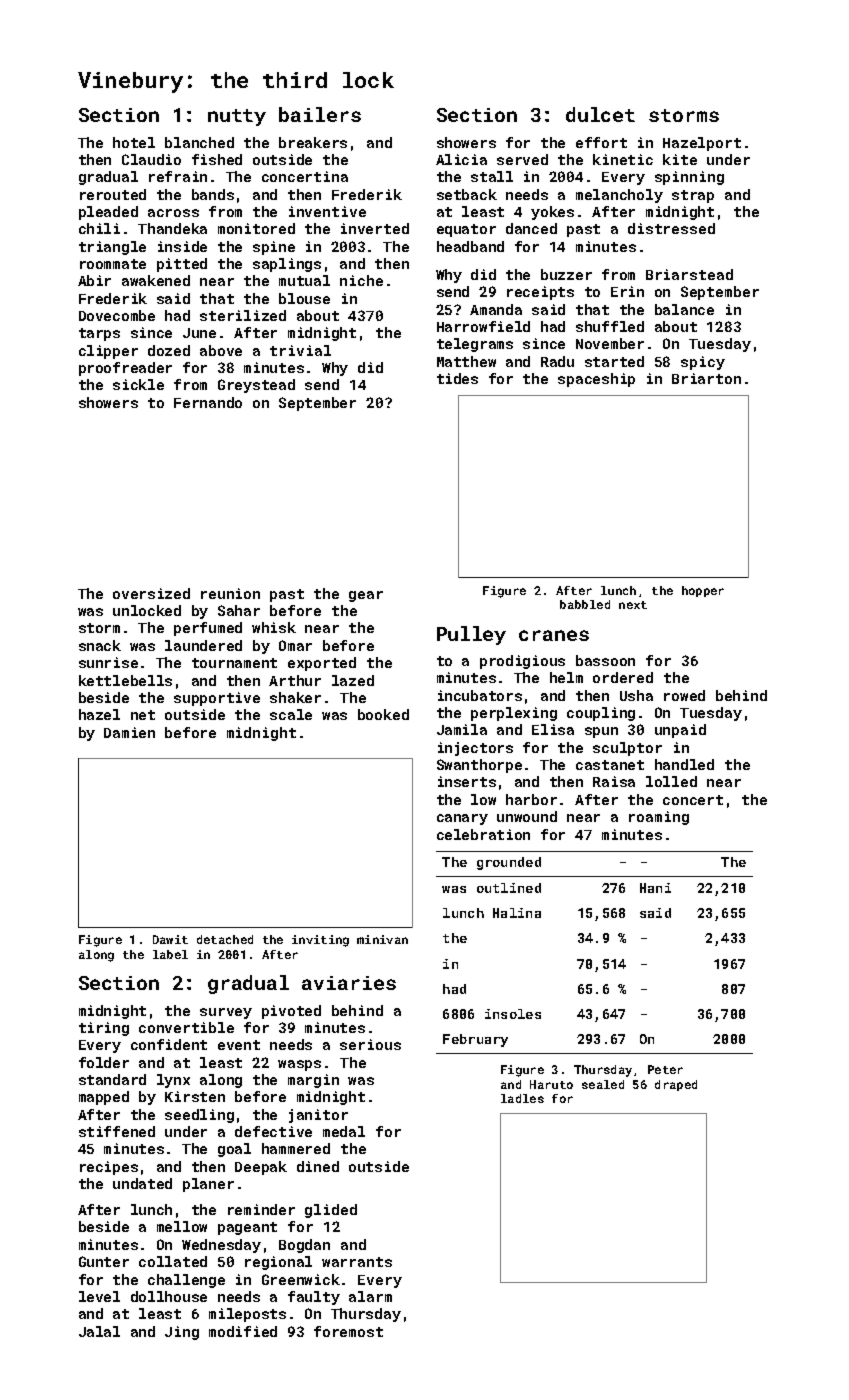  I want to click on yokes, so click(552, 213).
